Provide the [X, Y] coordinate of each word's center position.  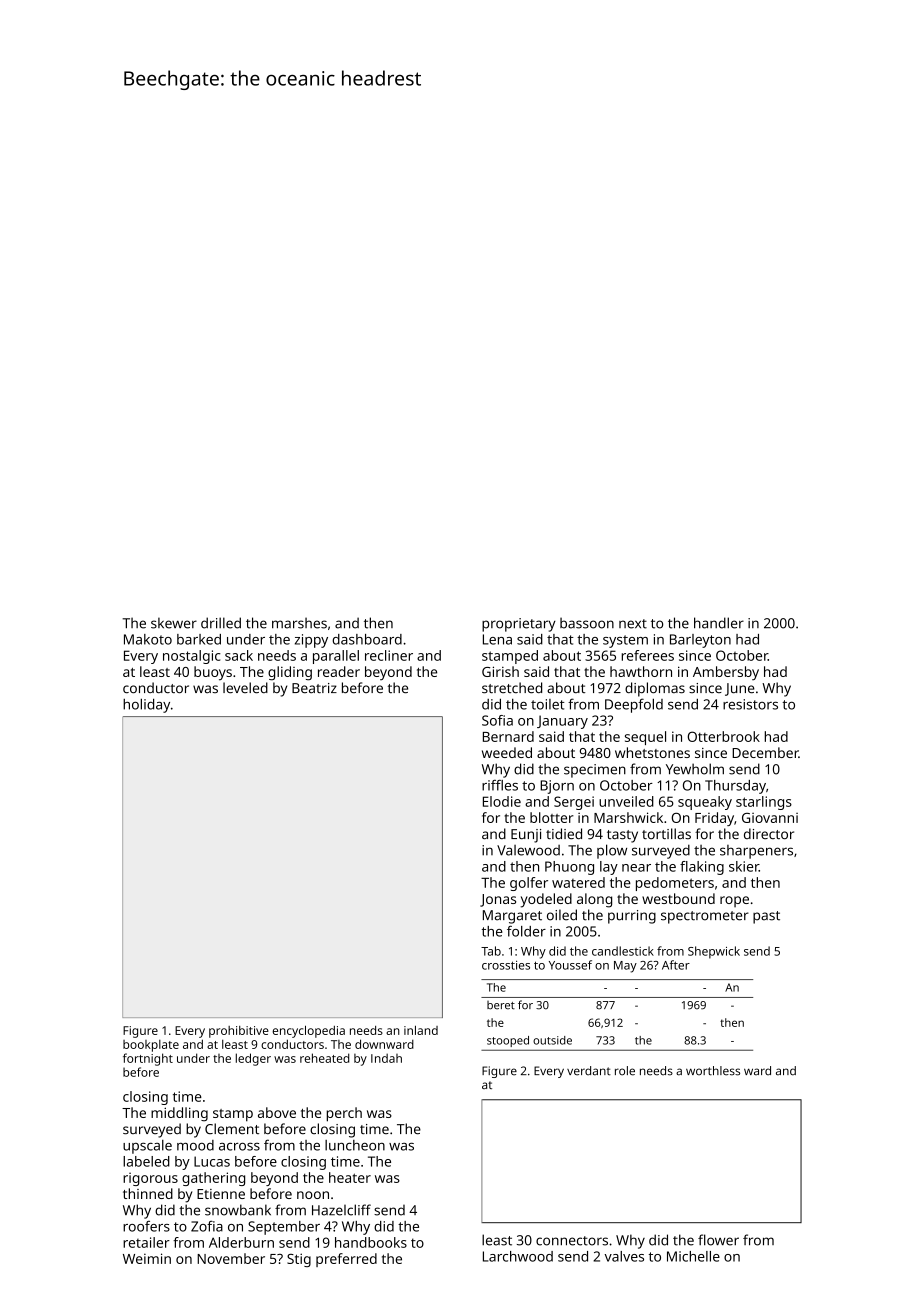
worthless [713, 1071]
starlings [764, 803]
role [625, 1071]
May [625, 967]
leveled [245, 688]
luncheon [355, 1145]
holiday [146, 705]
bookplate [151, 1046]
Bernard [508, 736]
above [277, 1112]
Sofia [497, 720]
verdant [589, 1071]
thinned [148, 1193]
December [765, 752]
